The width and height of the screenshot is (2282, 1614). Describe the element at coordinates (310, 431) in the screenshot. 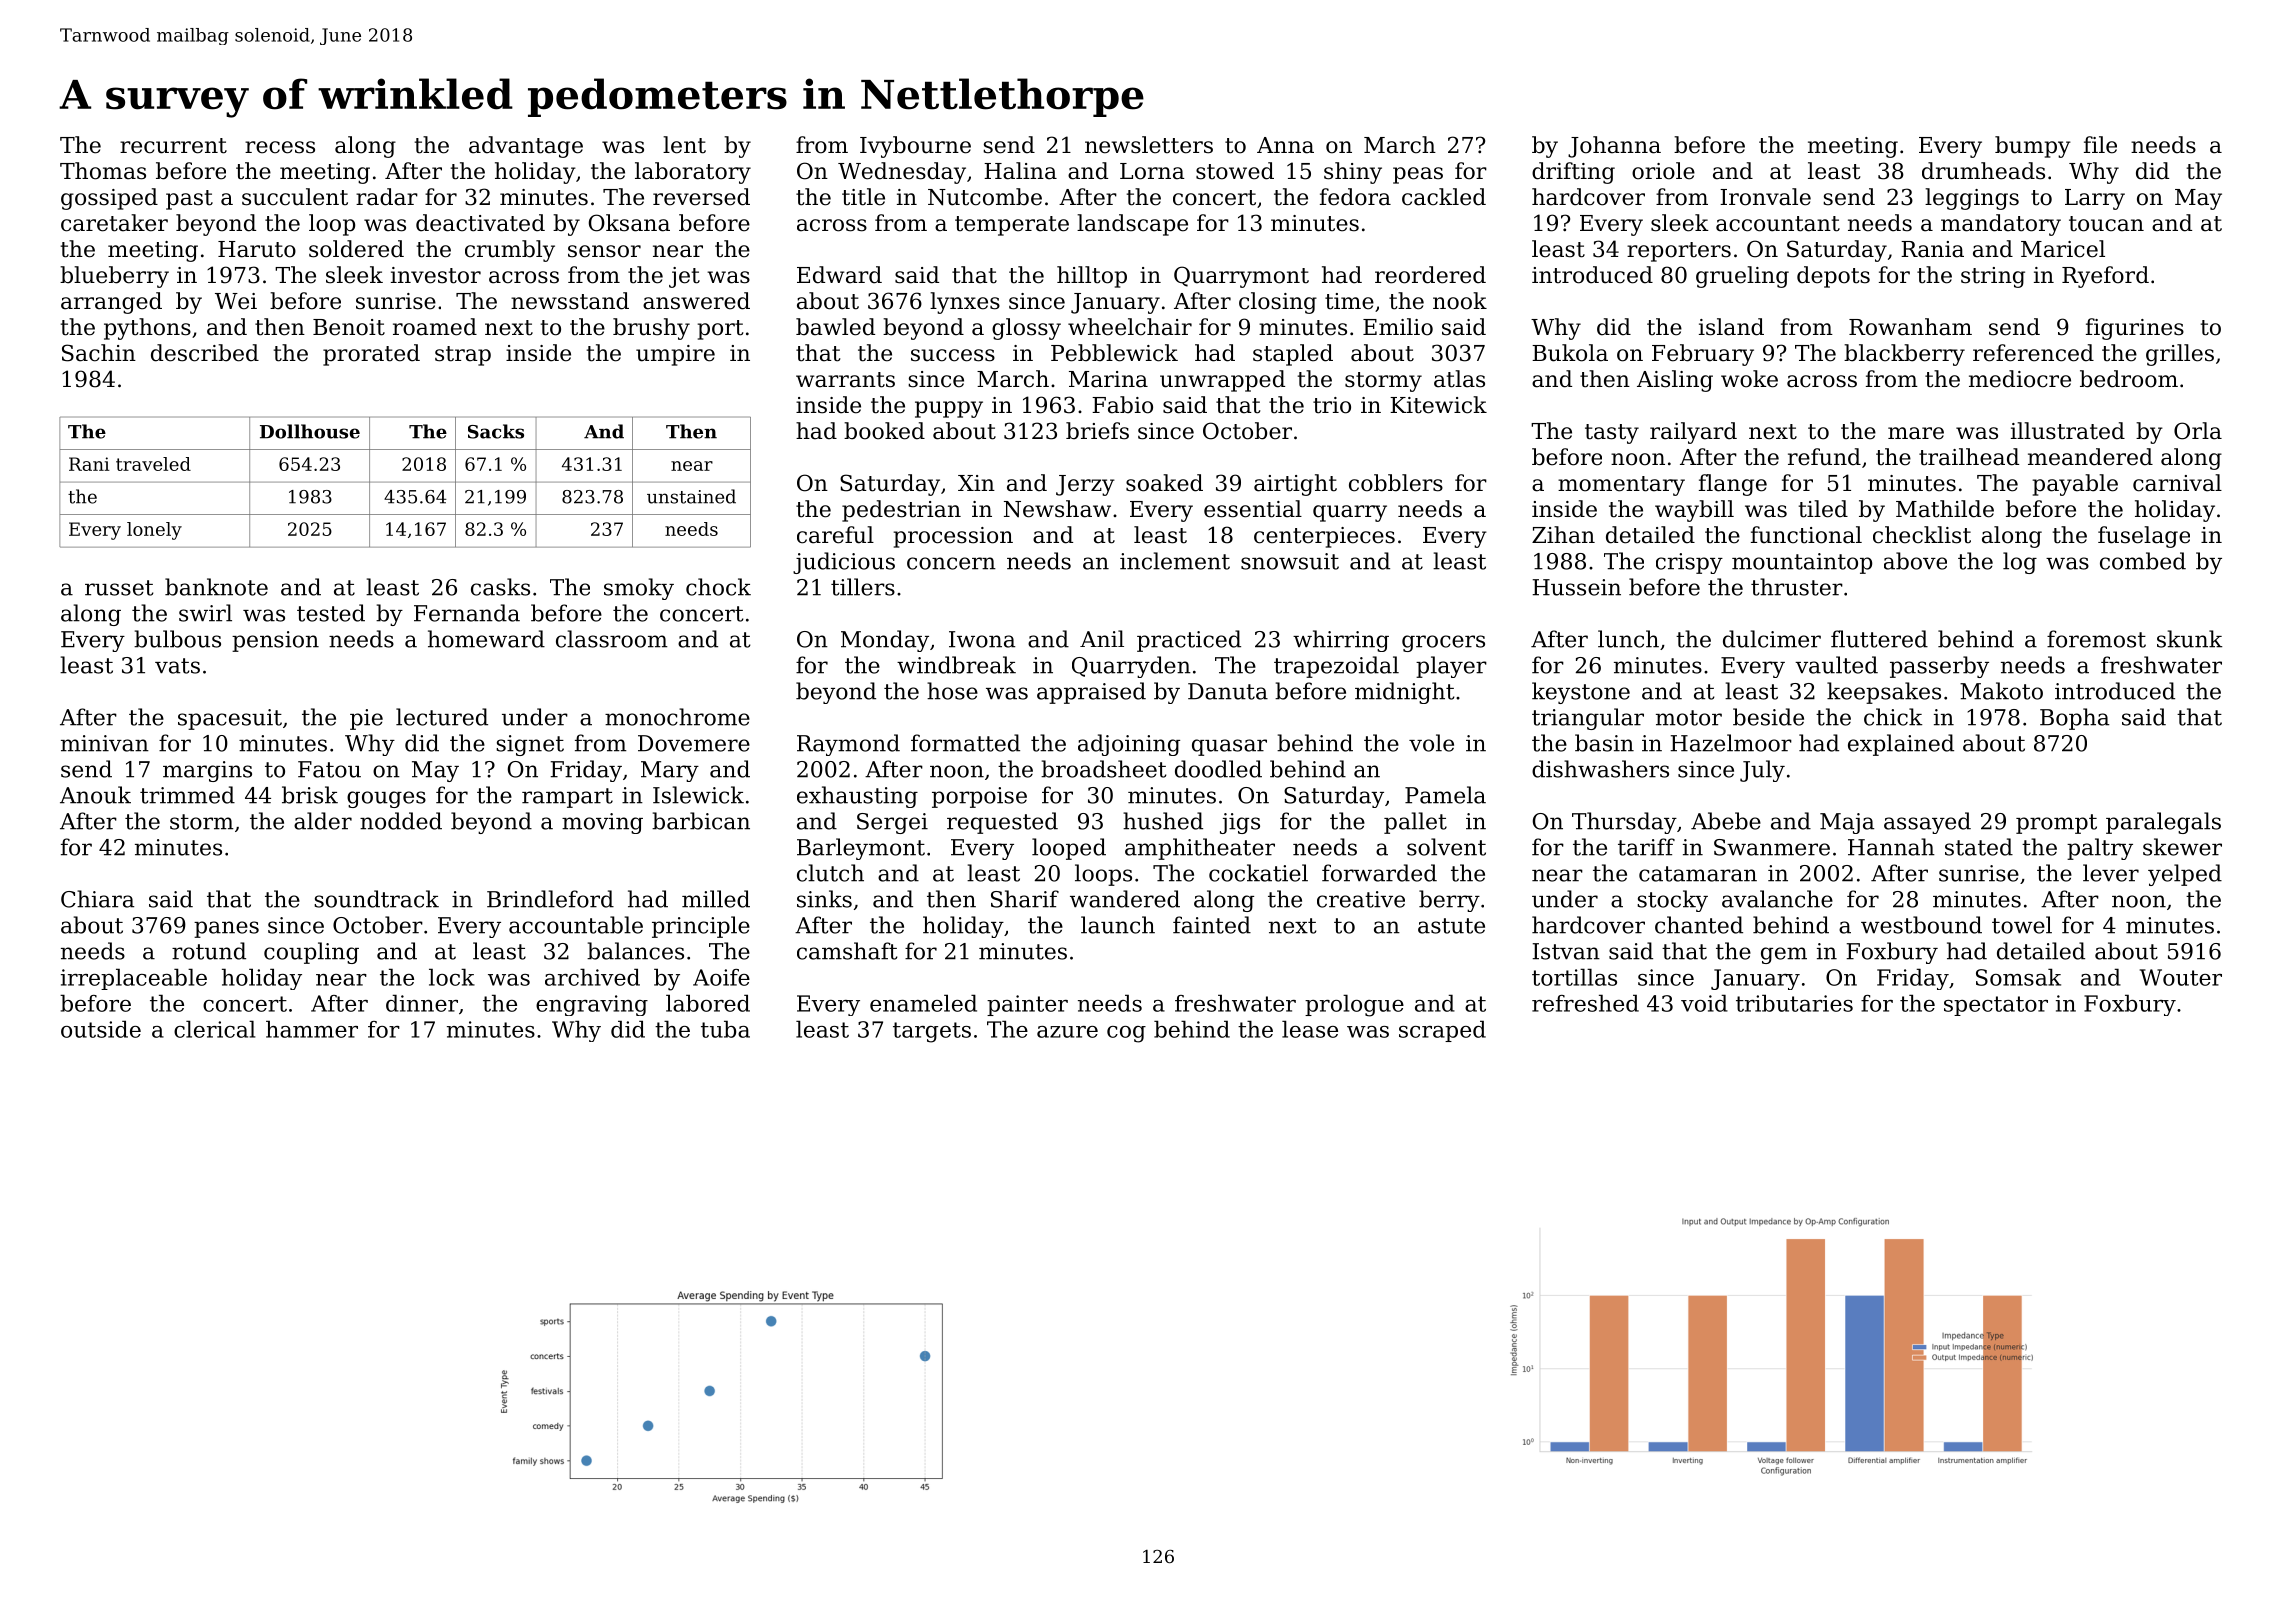

I see `Dollhouse` at that location.
